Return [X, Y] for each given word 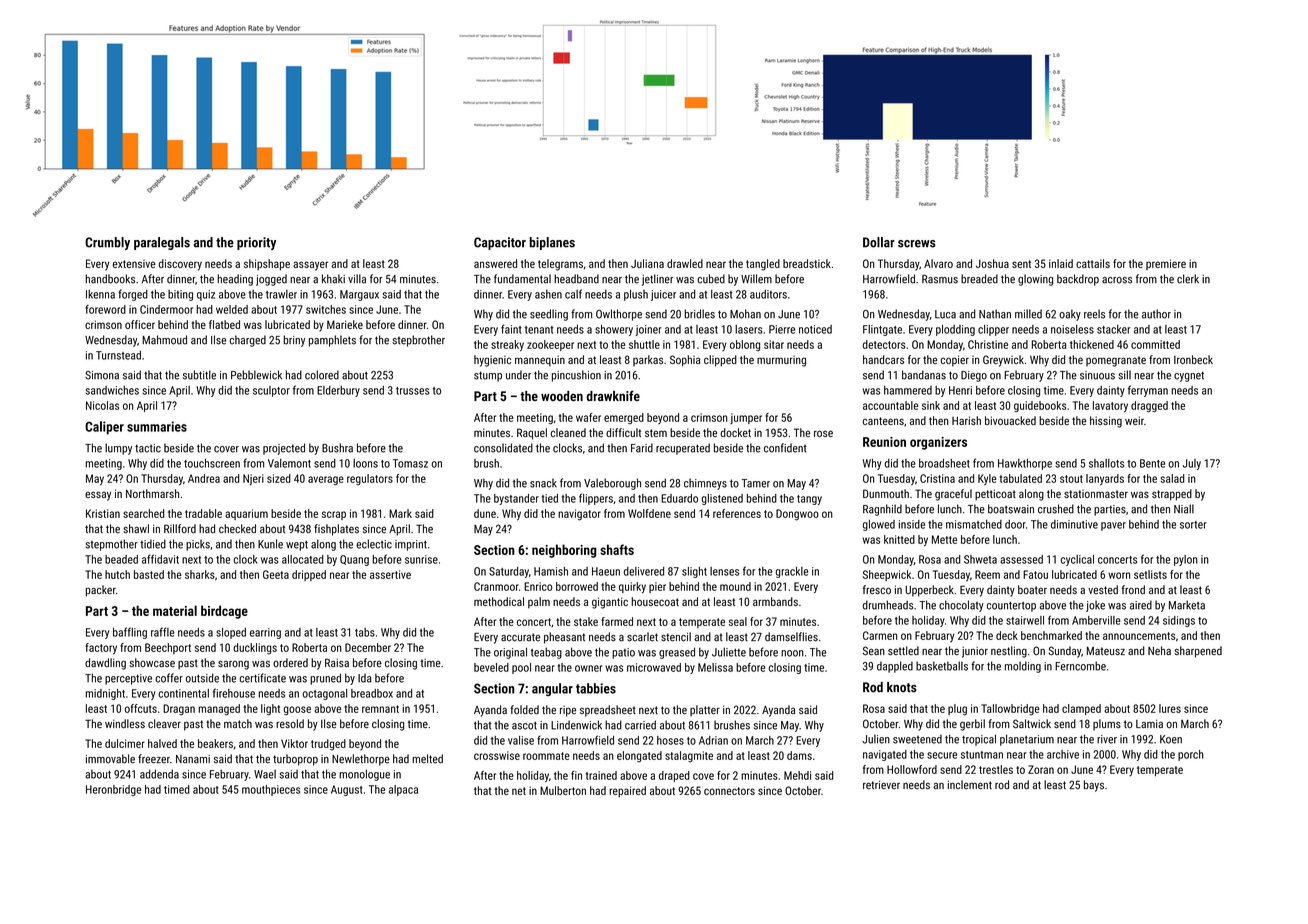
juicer [663, 295]
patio [623, 653]
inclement [970, 785]
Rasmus [940, 279]
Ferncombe [1080, 666]
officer [140, 324]
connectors [729, 791]
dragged [1149, 406]
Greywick [1003, 361]
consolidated [503, 448]
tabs [365, 632]
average [326, 480]
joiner [649, 330]
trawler [281, 294]
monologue [364, 775]
